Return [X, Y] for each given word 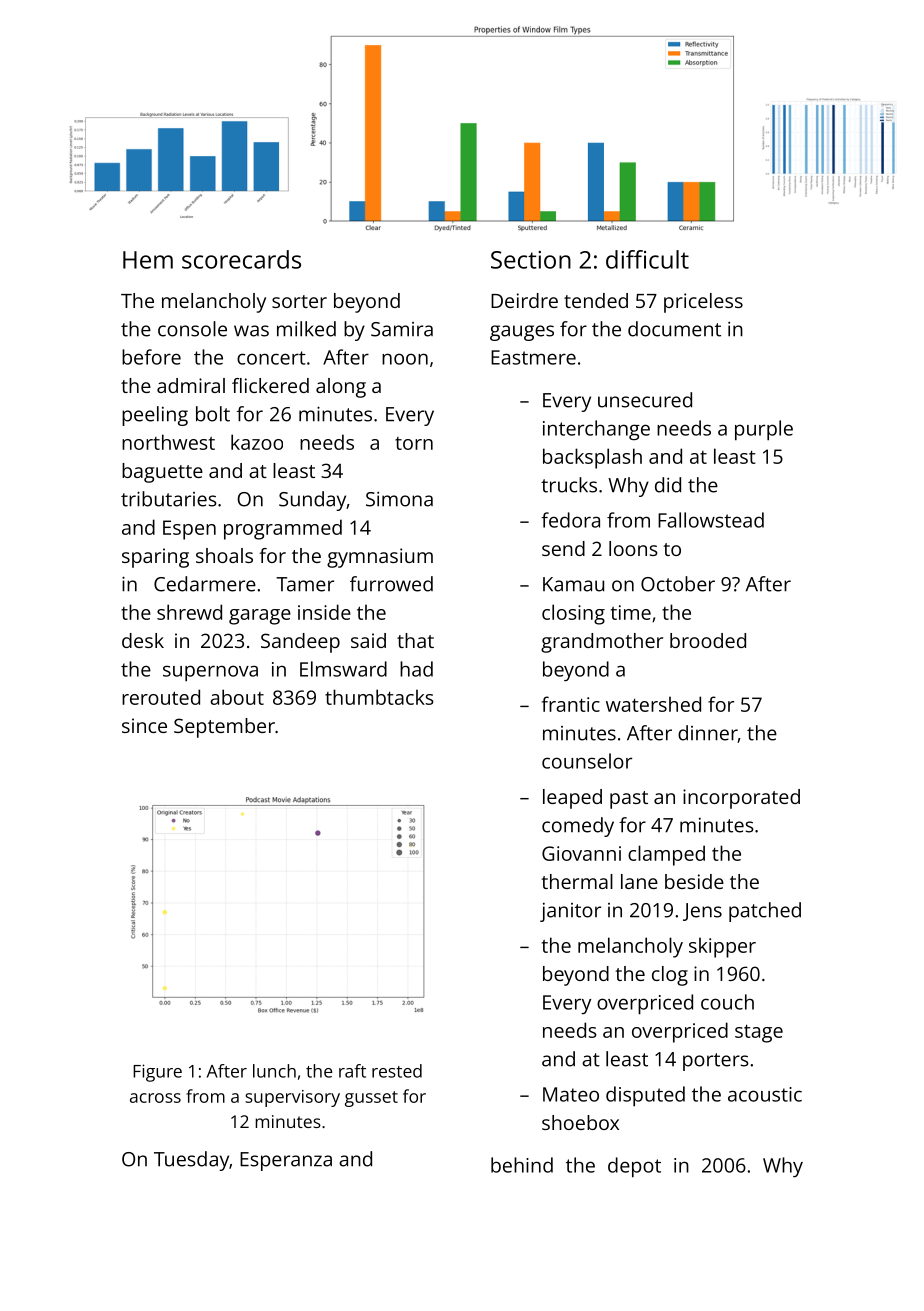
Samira [402, 329]
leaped [572, 799]
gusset [371, 1099]
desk [143, 640]
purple [764, 430]
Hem [148, 260]
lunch [274, 1071]
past [629, 800]
